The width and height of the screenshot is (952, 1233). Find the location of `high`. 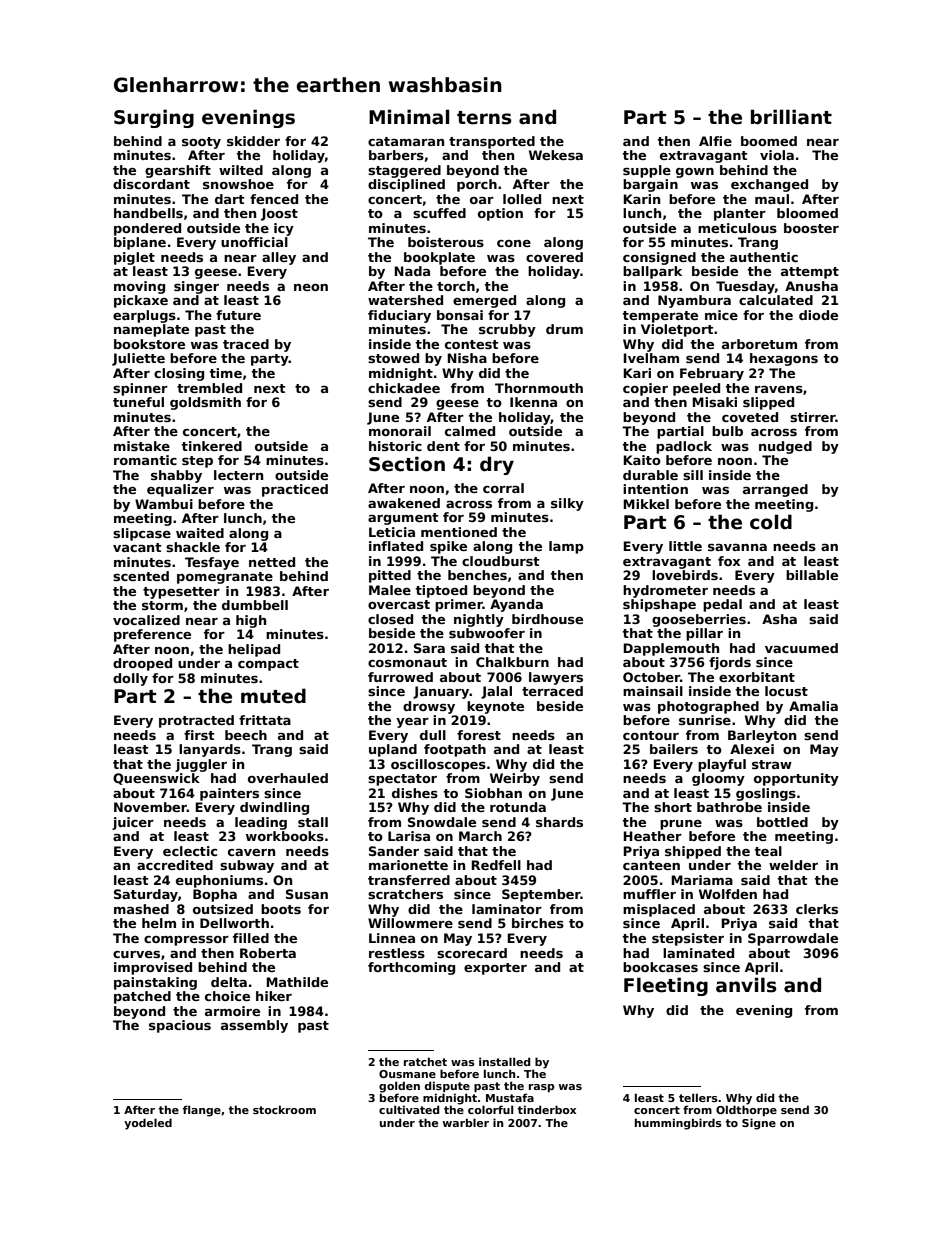

high is located at coordinates (251, 621).
